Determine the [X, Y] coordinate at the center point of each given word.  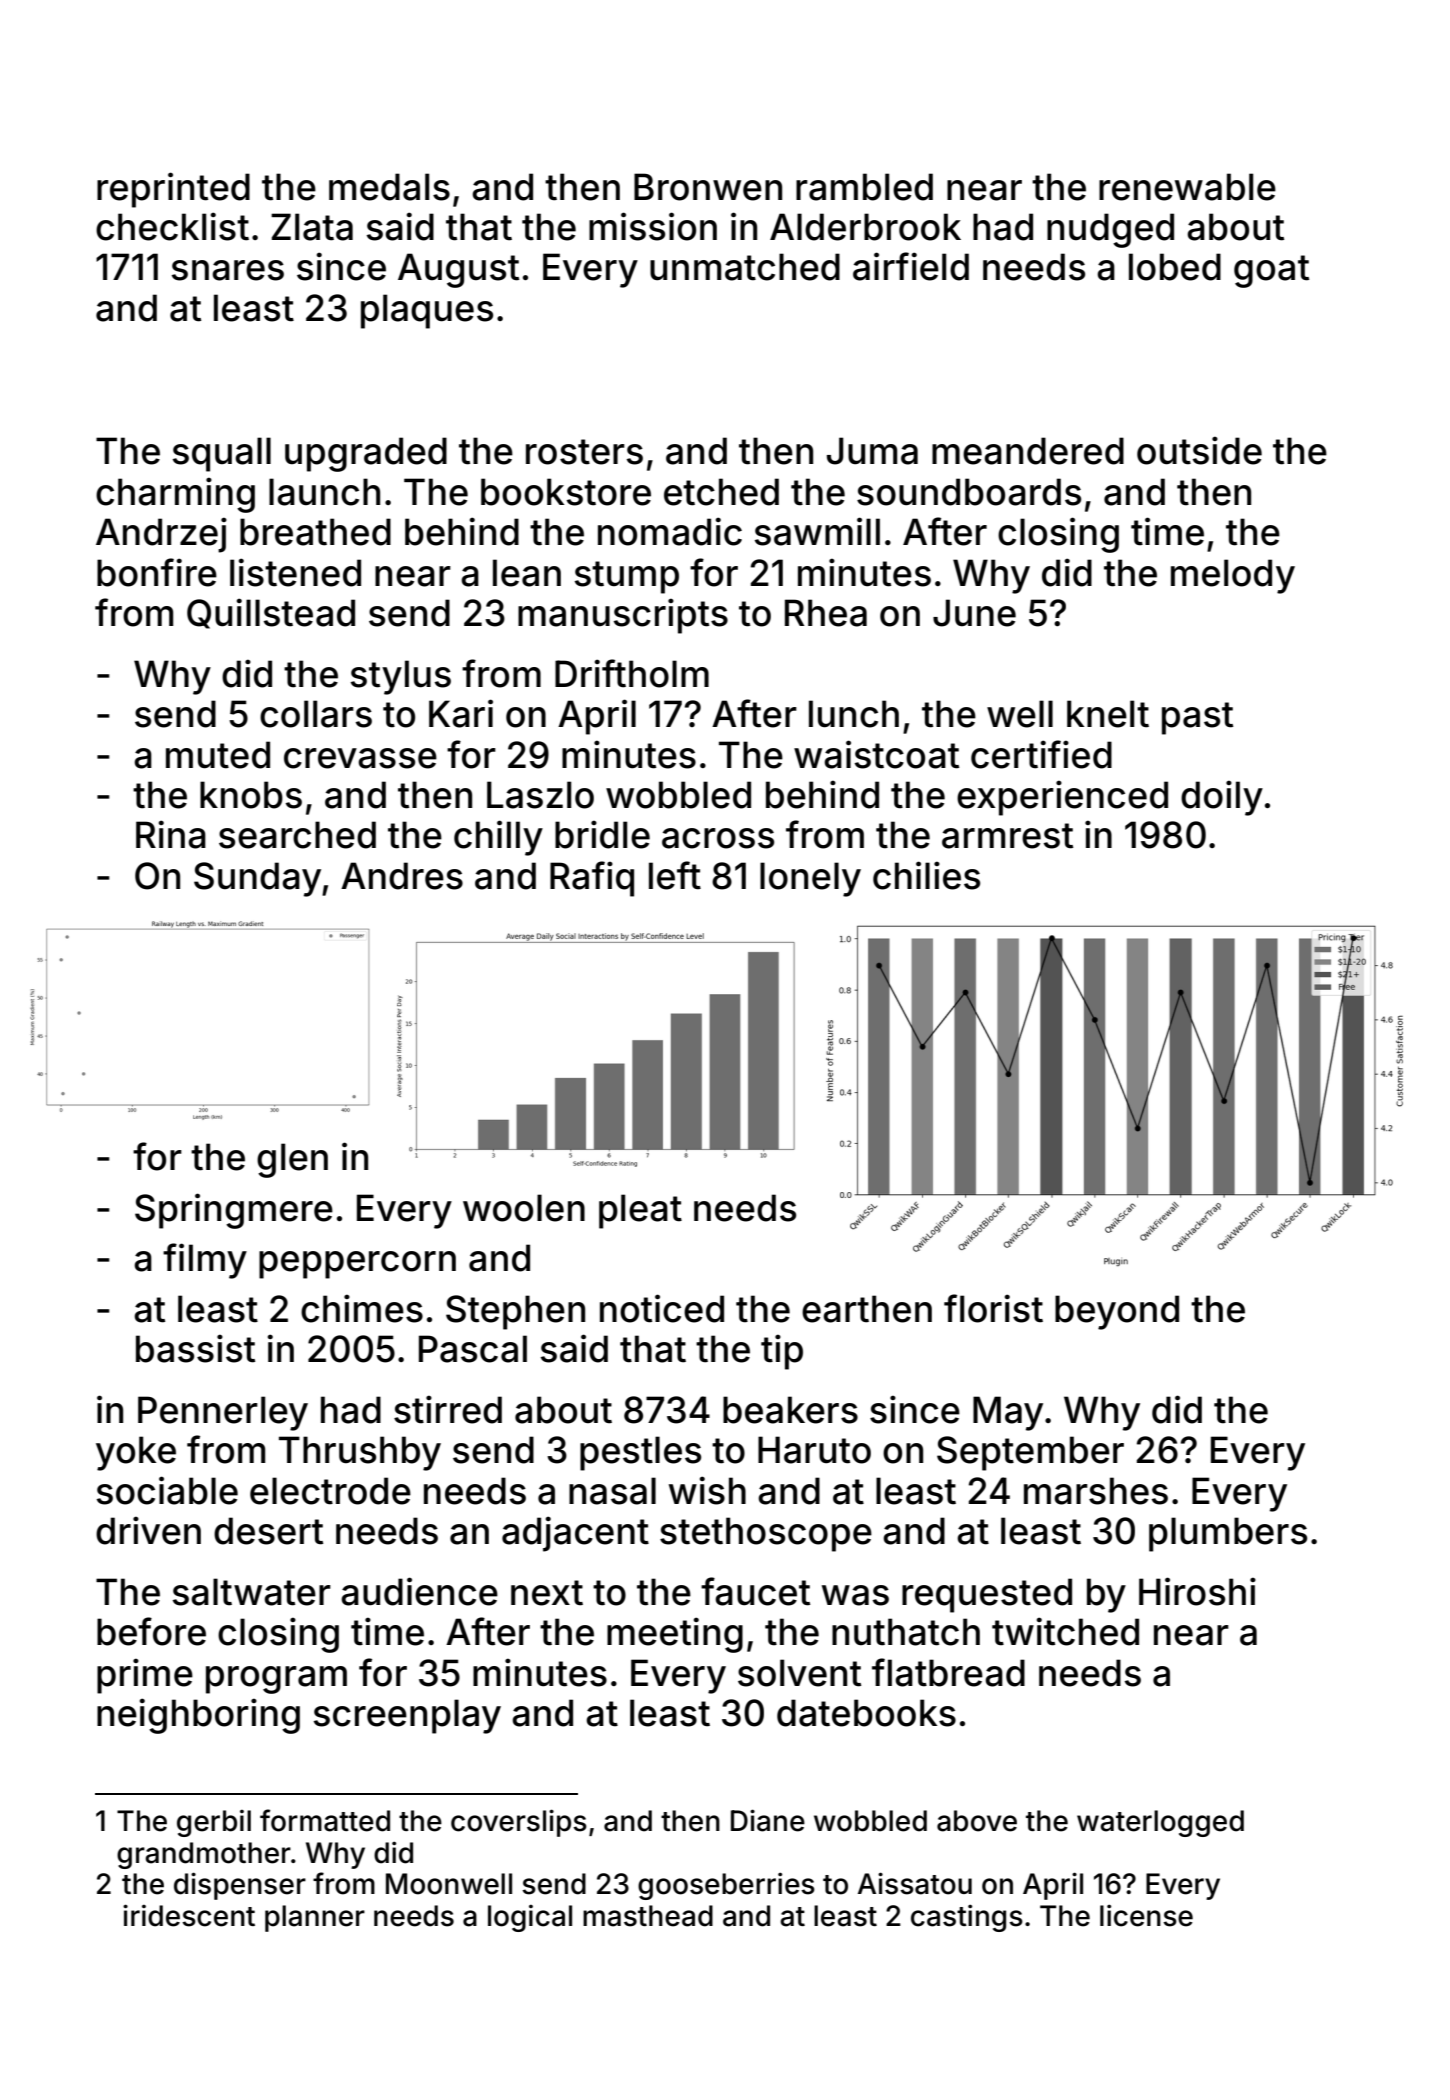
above [977, 1821]
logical [530, 1918]
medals [389, 187]
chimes [362, 1308]
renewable [1187, 187]
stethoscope [766, 1534]
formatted [325, 1820]
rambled [864, 187]
